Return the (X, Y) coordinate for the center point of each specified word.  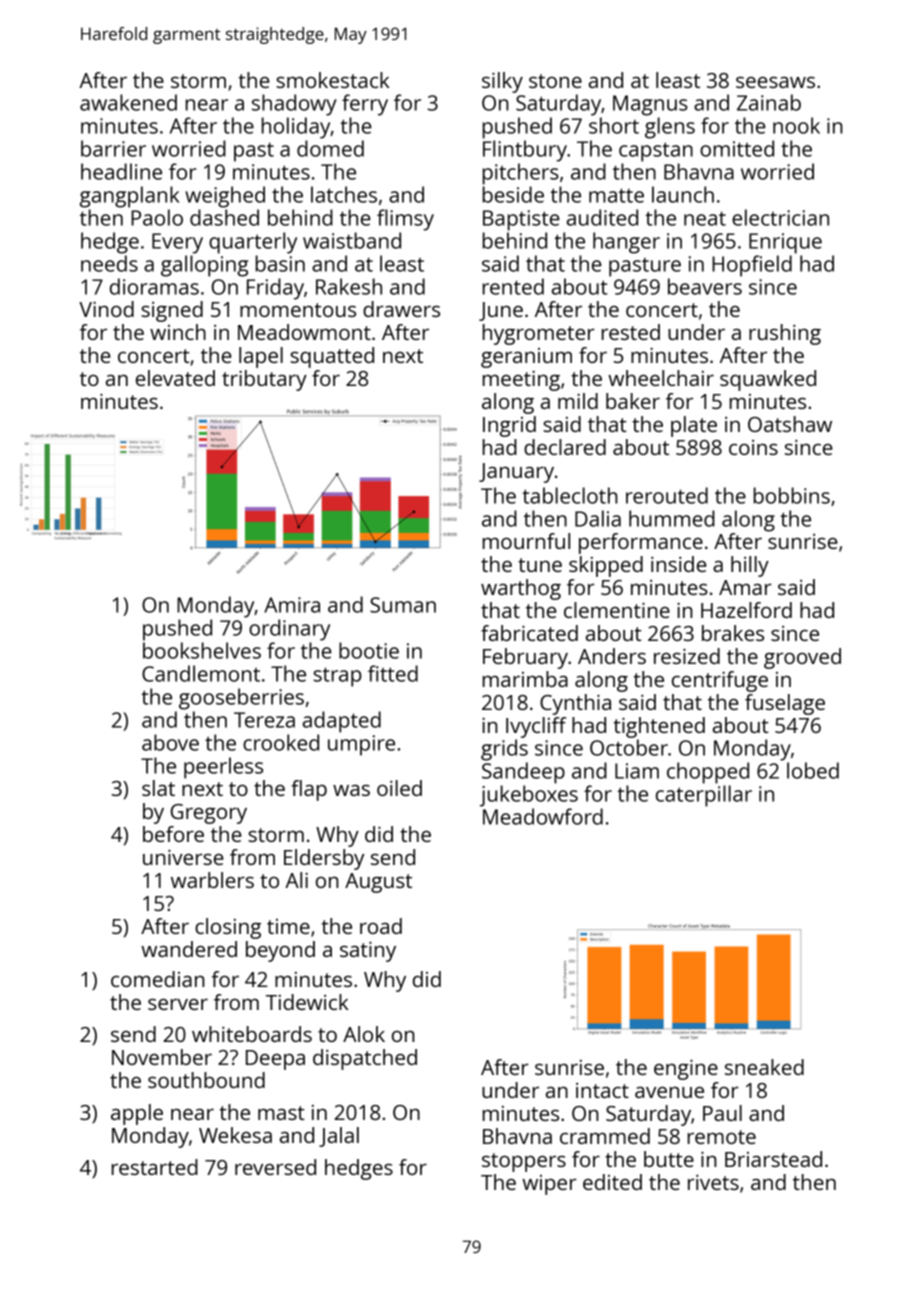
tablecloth (570, 495)
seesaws (775, 82)
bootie (369, 650)
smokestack (333, 80)
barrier (113, 148)
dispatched (365, 1059)
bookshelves (202, 650)
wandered (189, 949)
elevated (175, 378)
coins (753, 447)
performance (641, 543)
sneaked (764, 1067)
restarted (155, 1167)
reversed (275, 1167)
